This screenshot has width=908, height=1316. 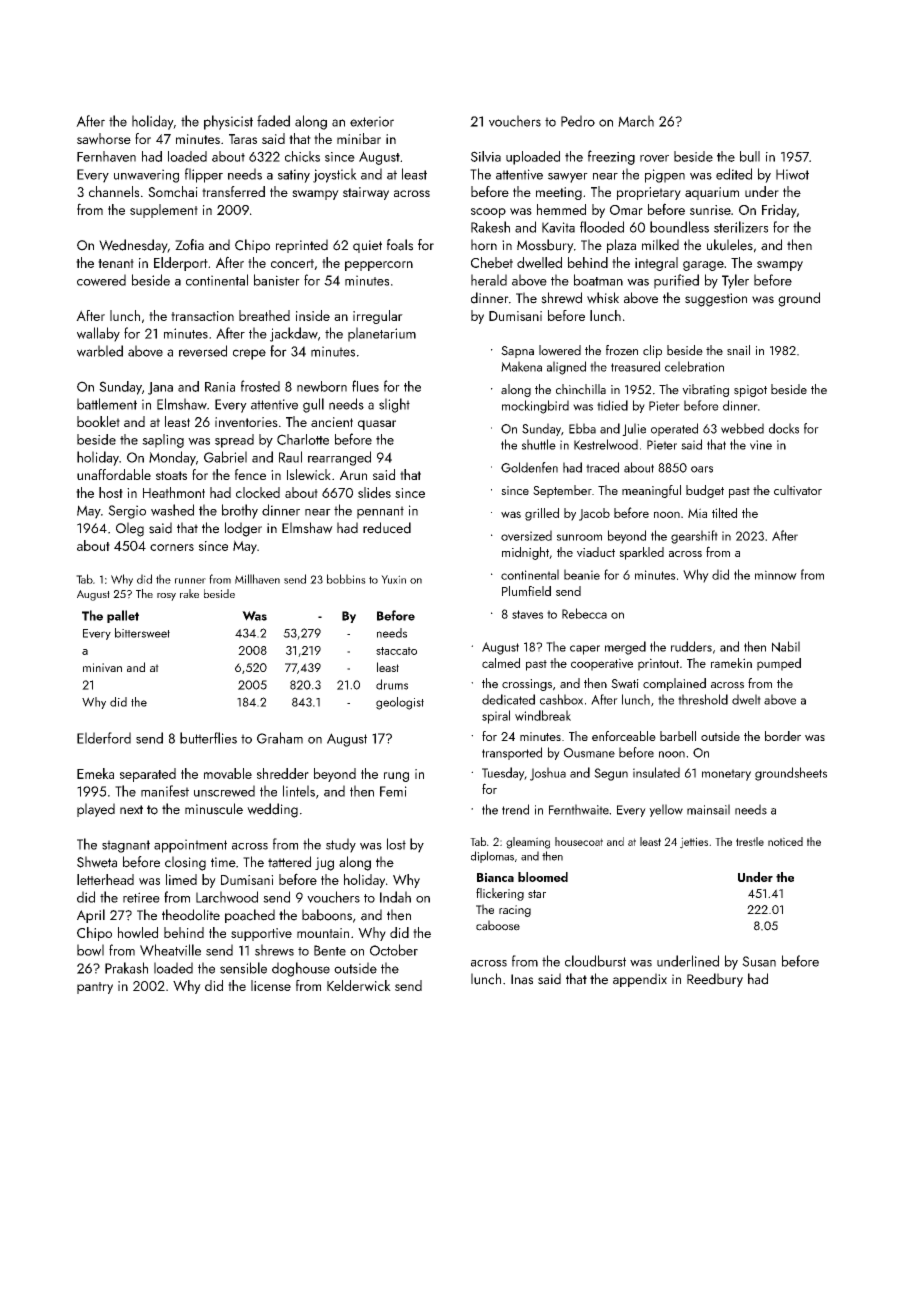 I want to click on stairway, so click(x=366, y=193).
